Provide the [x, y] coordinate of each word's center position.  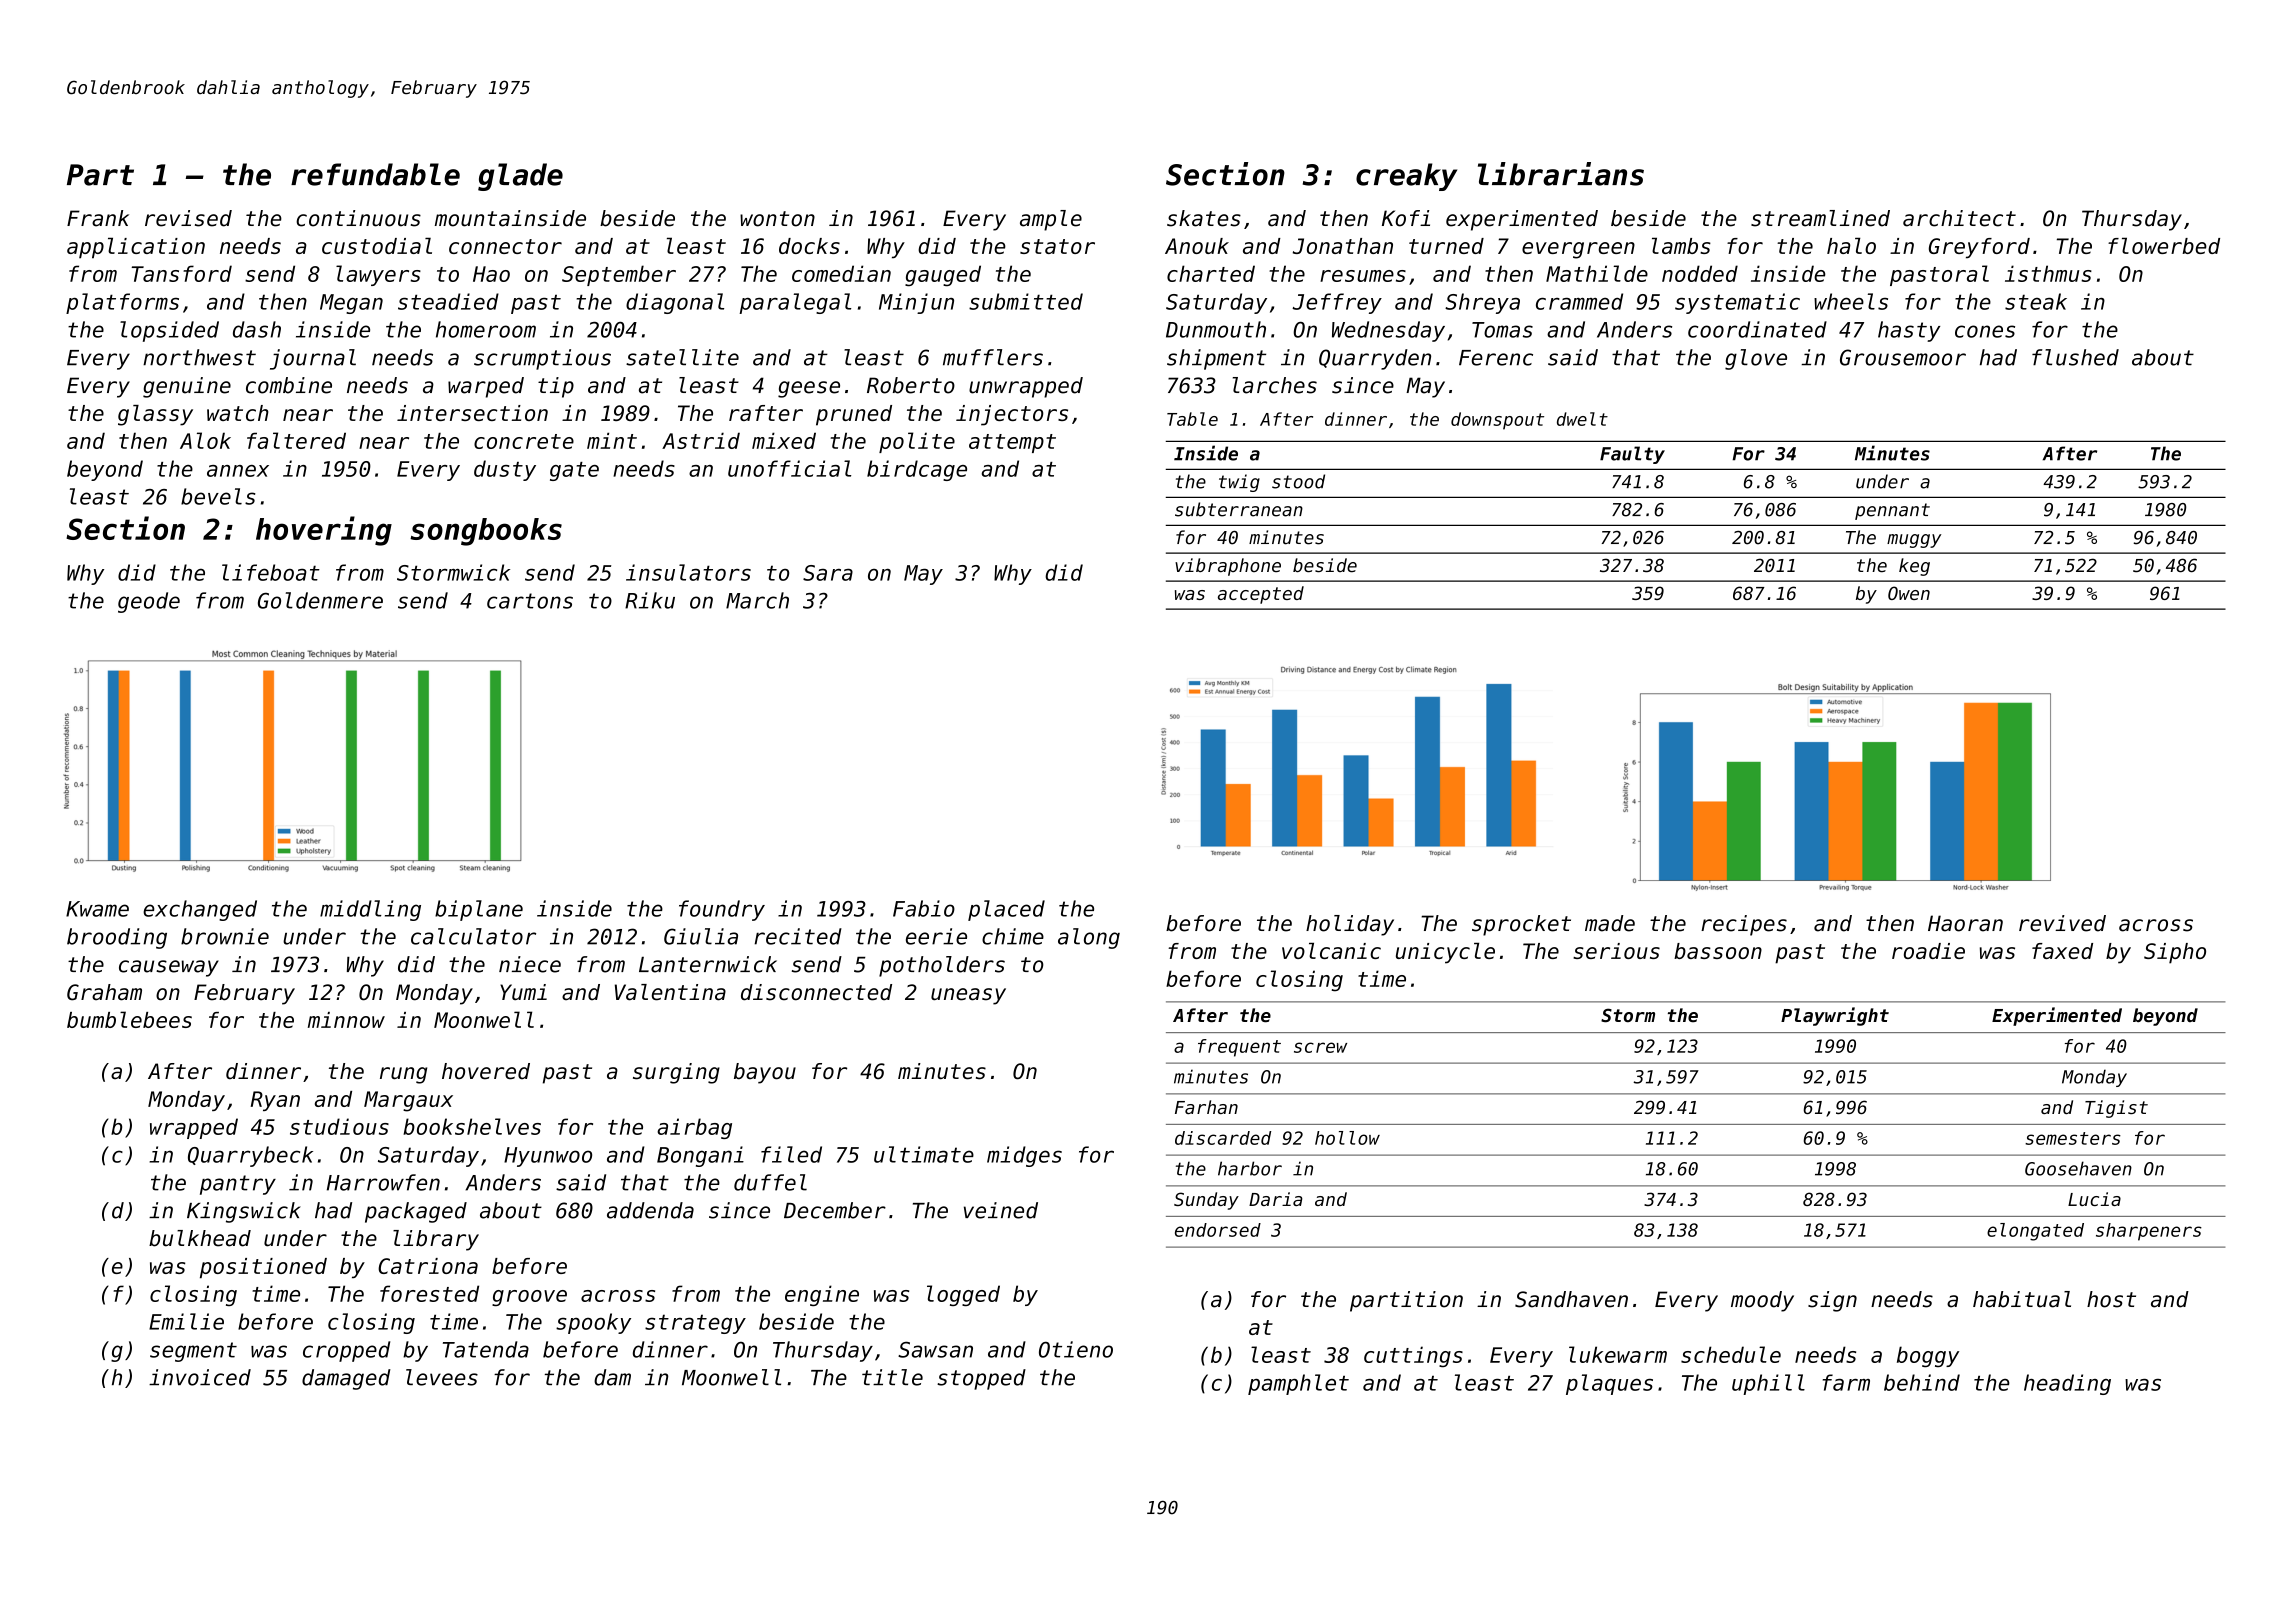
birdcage [917, 470]
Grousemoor [1903, 357]
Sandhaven [1571, 1299]
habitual [2022, 1299]
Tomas [1502, 330]
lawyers [378, 275]
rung [403, 1075]
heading [2067, 1384]
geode [149, 602]
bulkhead [200, 1238]
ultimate [924, 1154]
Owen [1909, 593]
